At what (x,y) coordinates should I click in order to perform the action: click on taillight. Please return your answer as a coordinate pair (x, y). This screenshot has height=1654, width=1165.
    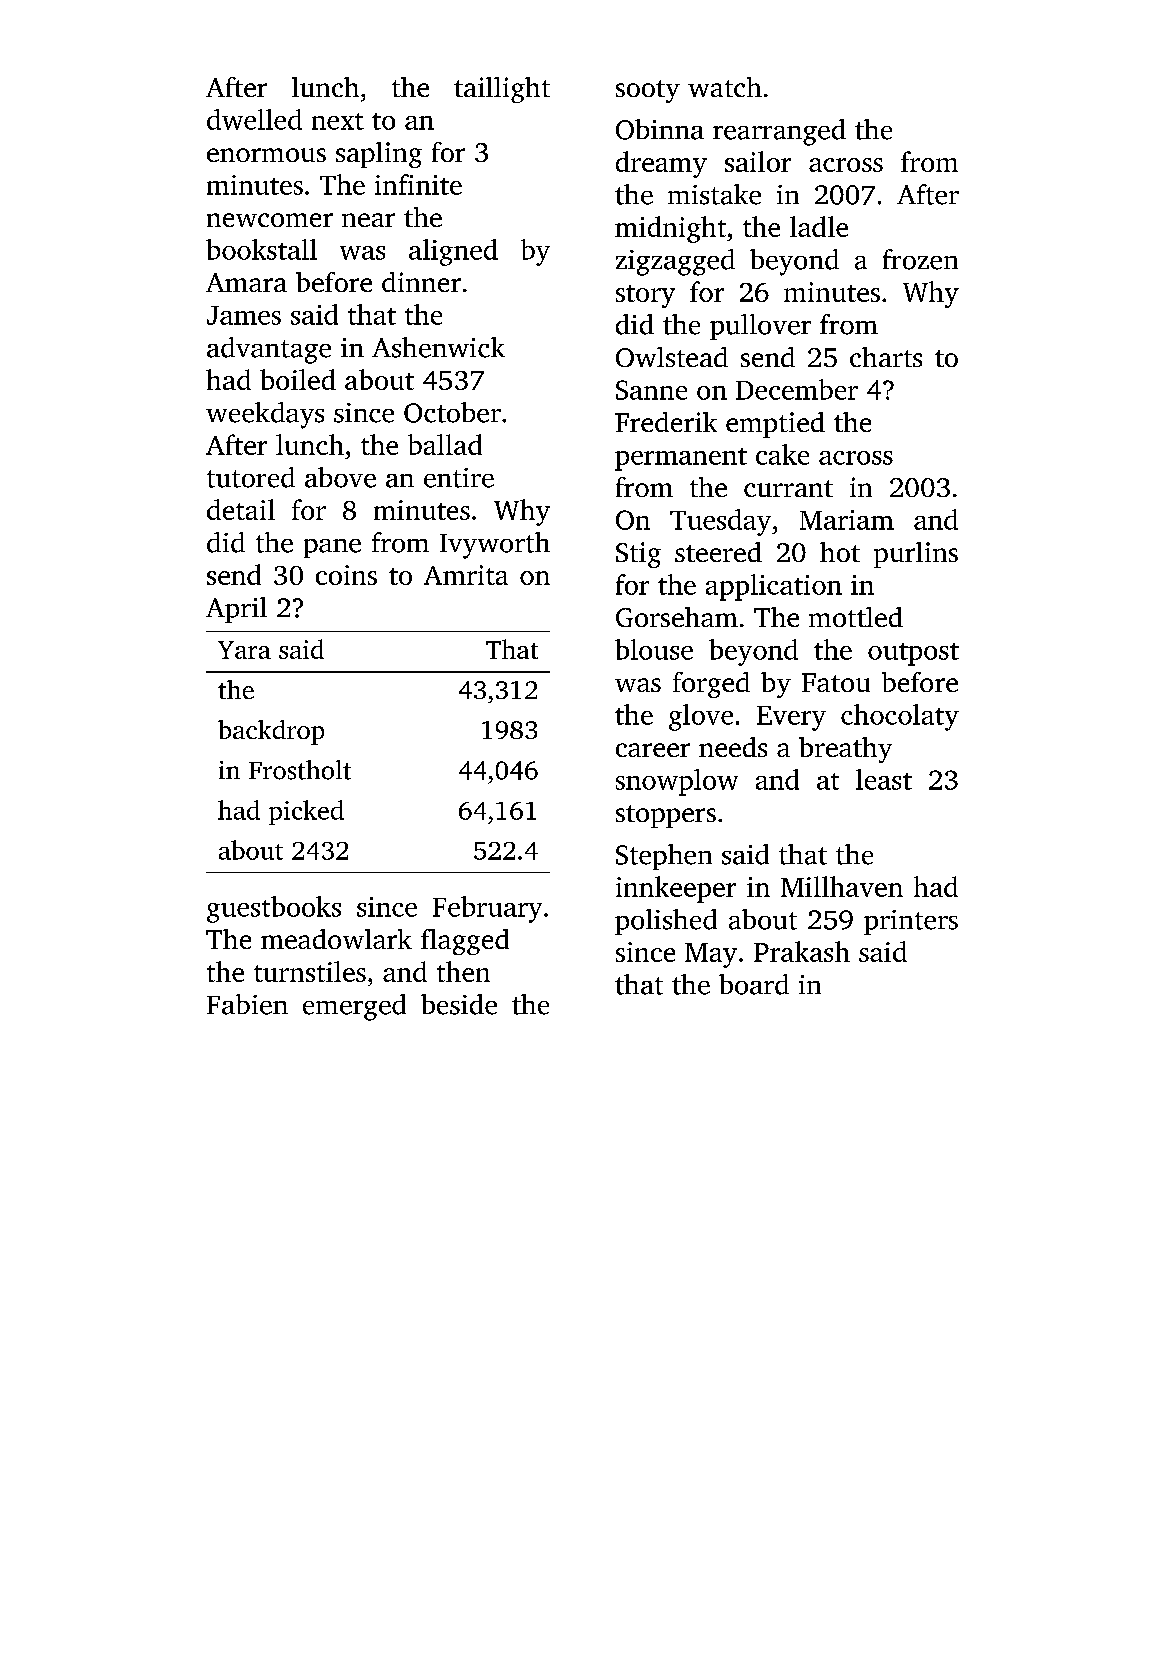
    Looking at the image, I should click on (502, 90).
